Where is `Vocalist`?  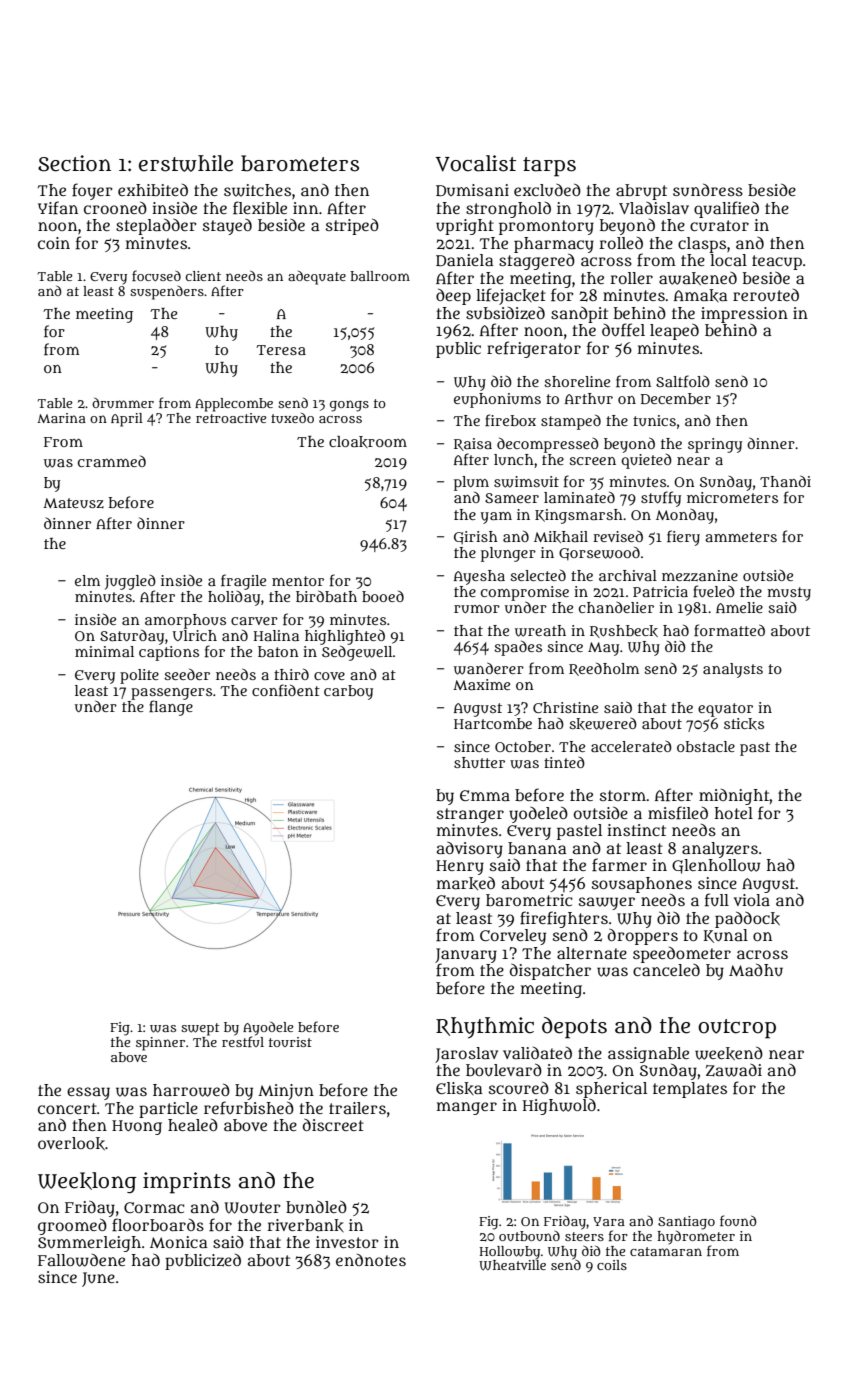
Vocalist is located at coordinates (476, 163).
